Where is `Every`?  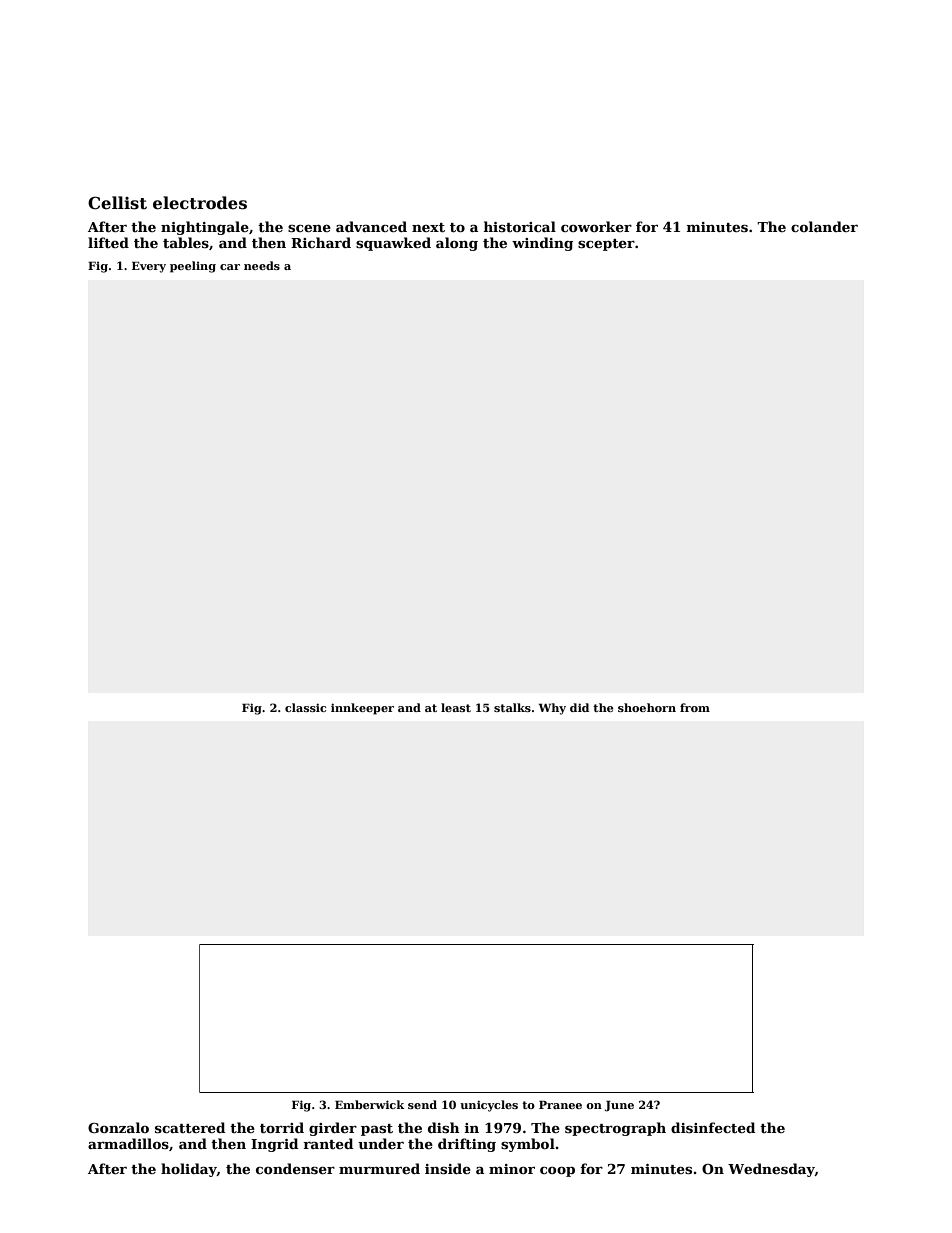 Every is located at coordinates (149, 267).
